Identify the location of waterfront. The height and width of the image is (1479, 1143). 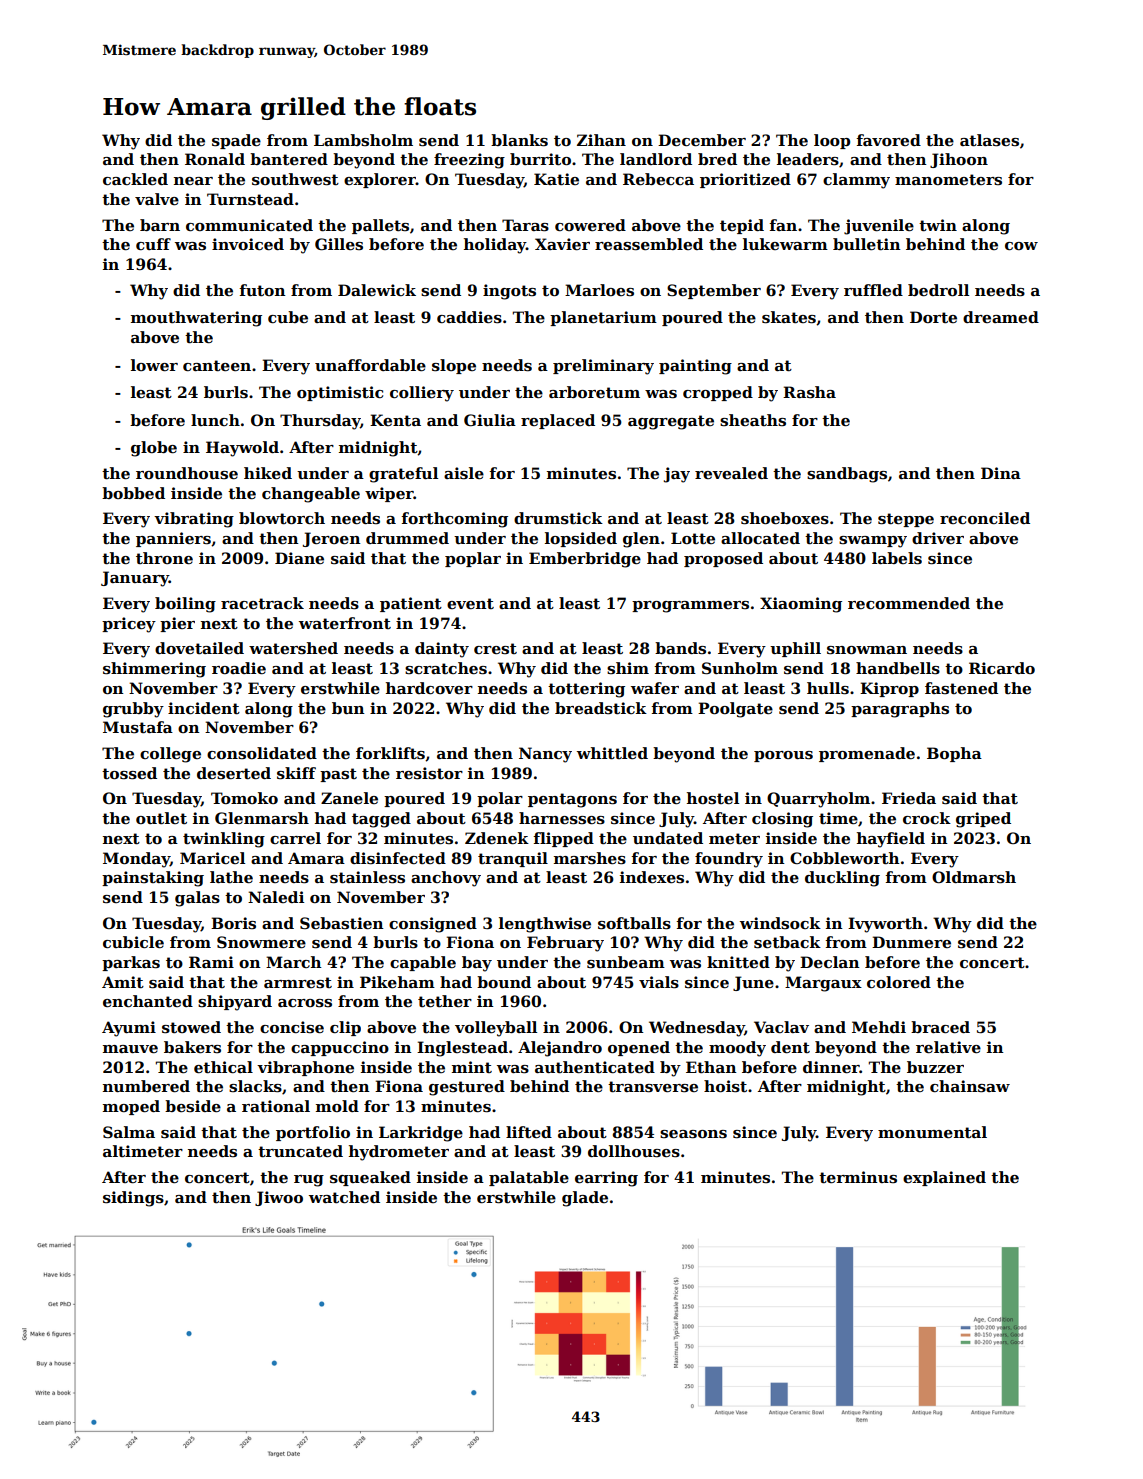
(345, 623).
